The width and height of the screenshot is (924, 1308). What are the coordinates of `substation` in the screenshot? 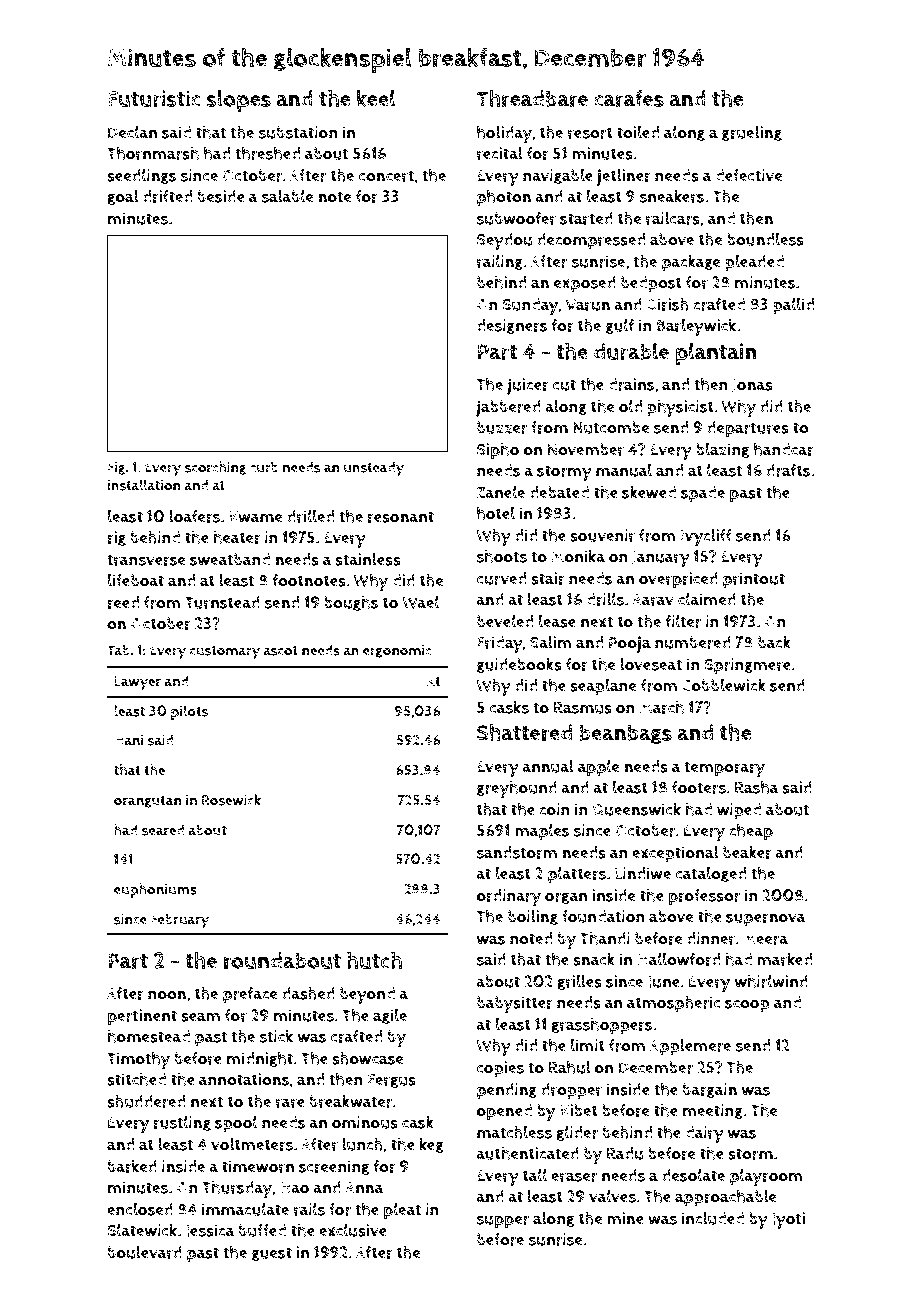 It's located at (298, 132).
